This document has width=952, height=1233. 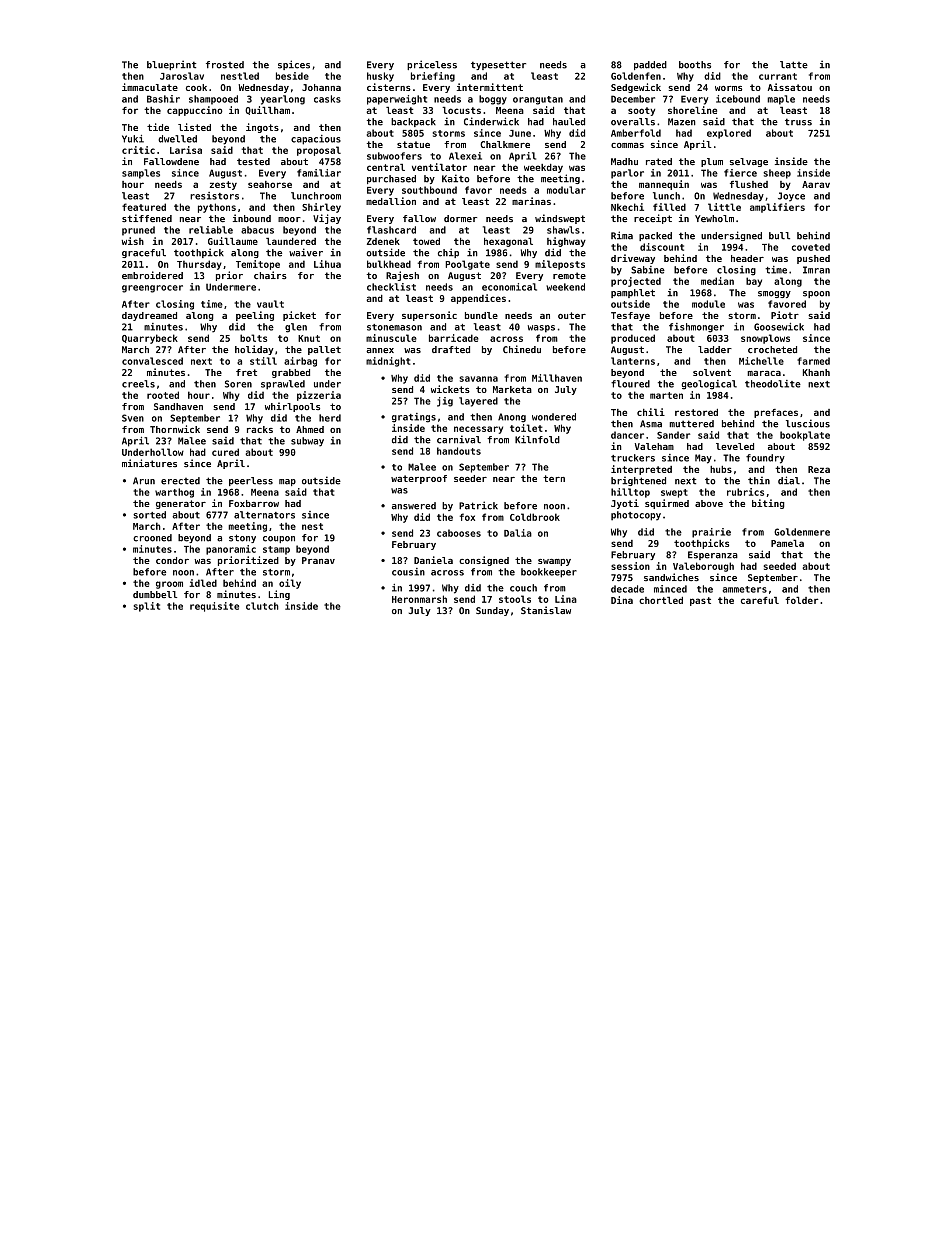 What do you see at coordinates (512, 389) in the document?
I see `Marketa` at bounding box center [512, 389].
